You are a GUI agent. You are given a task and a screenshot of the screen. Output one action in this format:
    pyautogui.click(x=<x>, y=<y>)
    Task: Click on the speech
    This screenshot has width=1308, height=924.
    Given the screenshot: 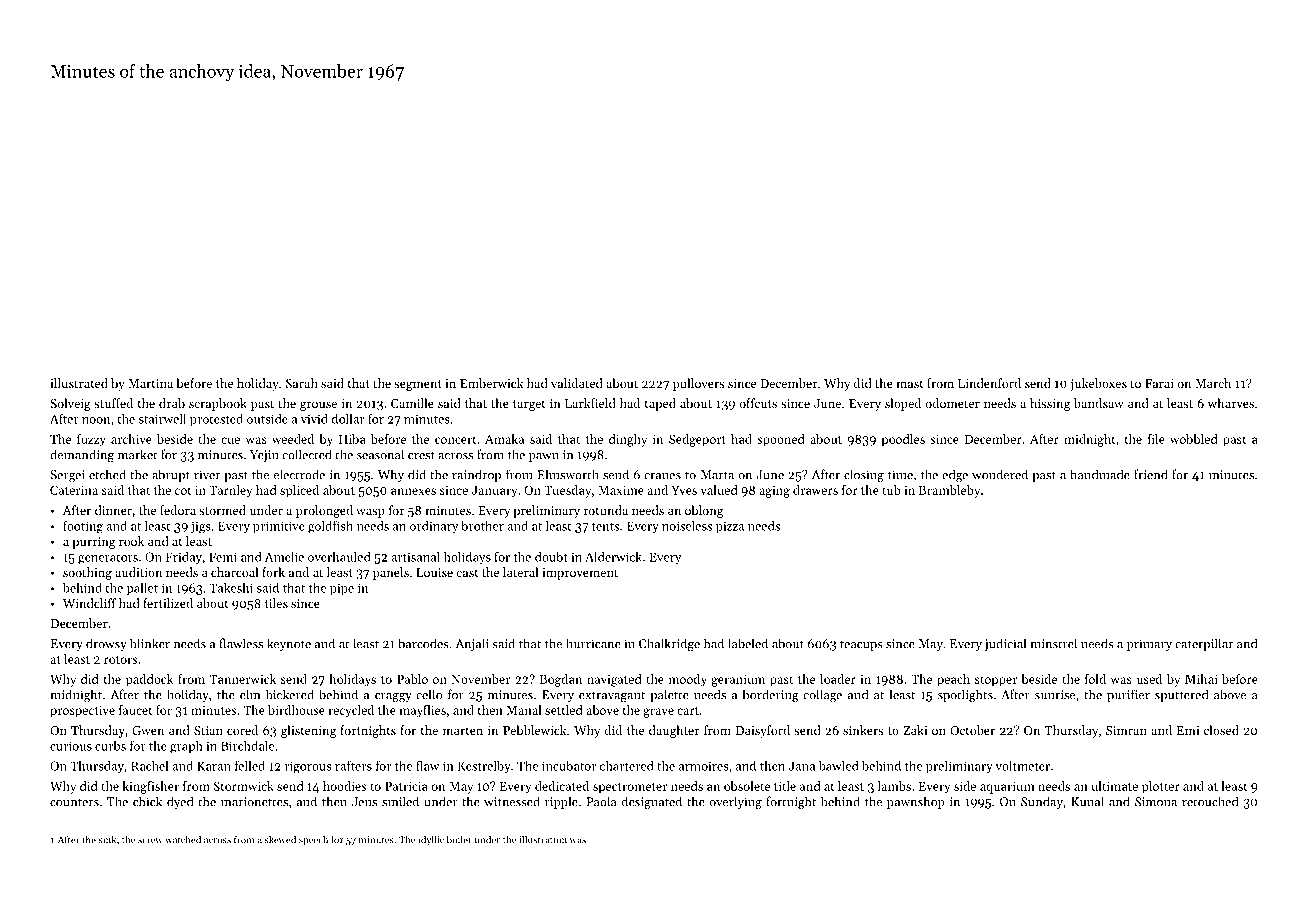 What is the action you would take?
    pyautogui.click(x=313, y=841)
